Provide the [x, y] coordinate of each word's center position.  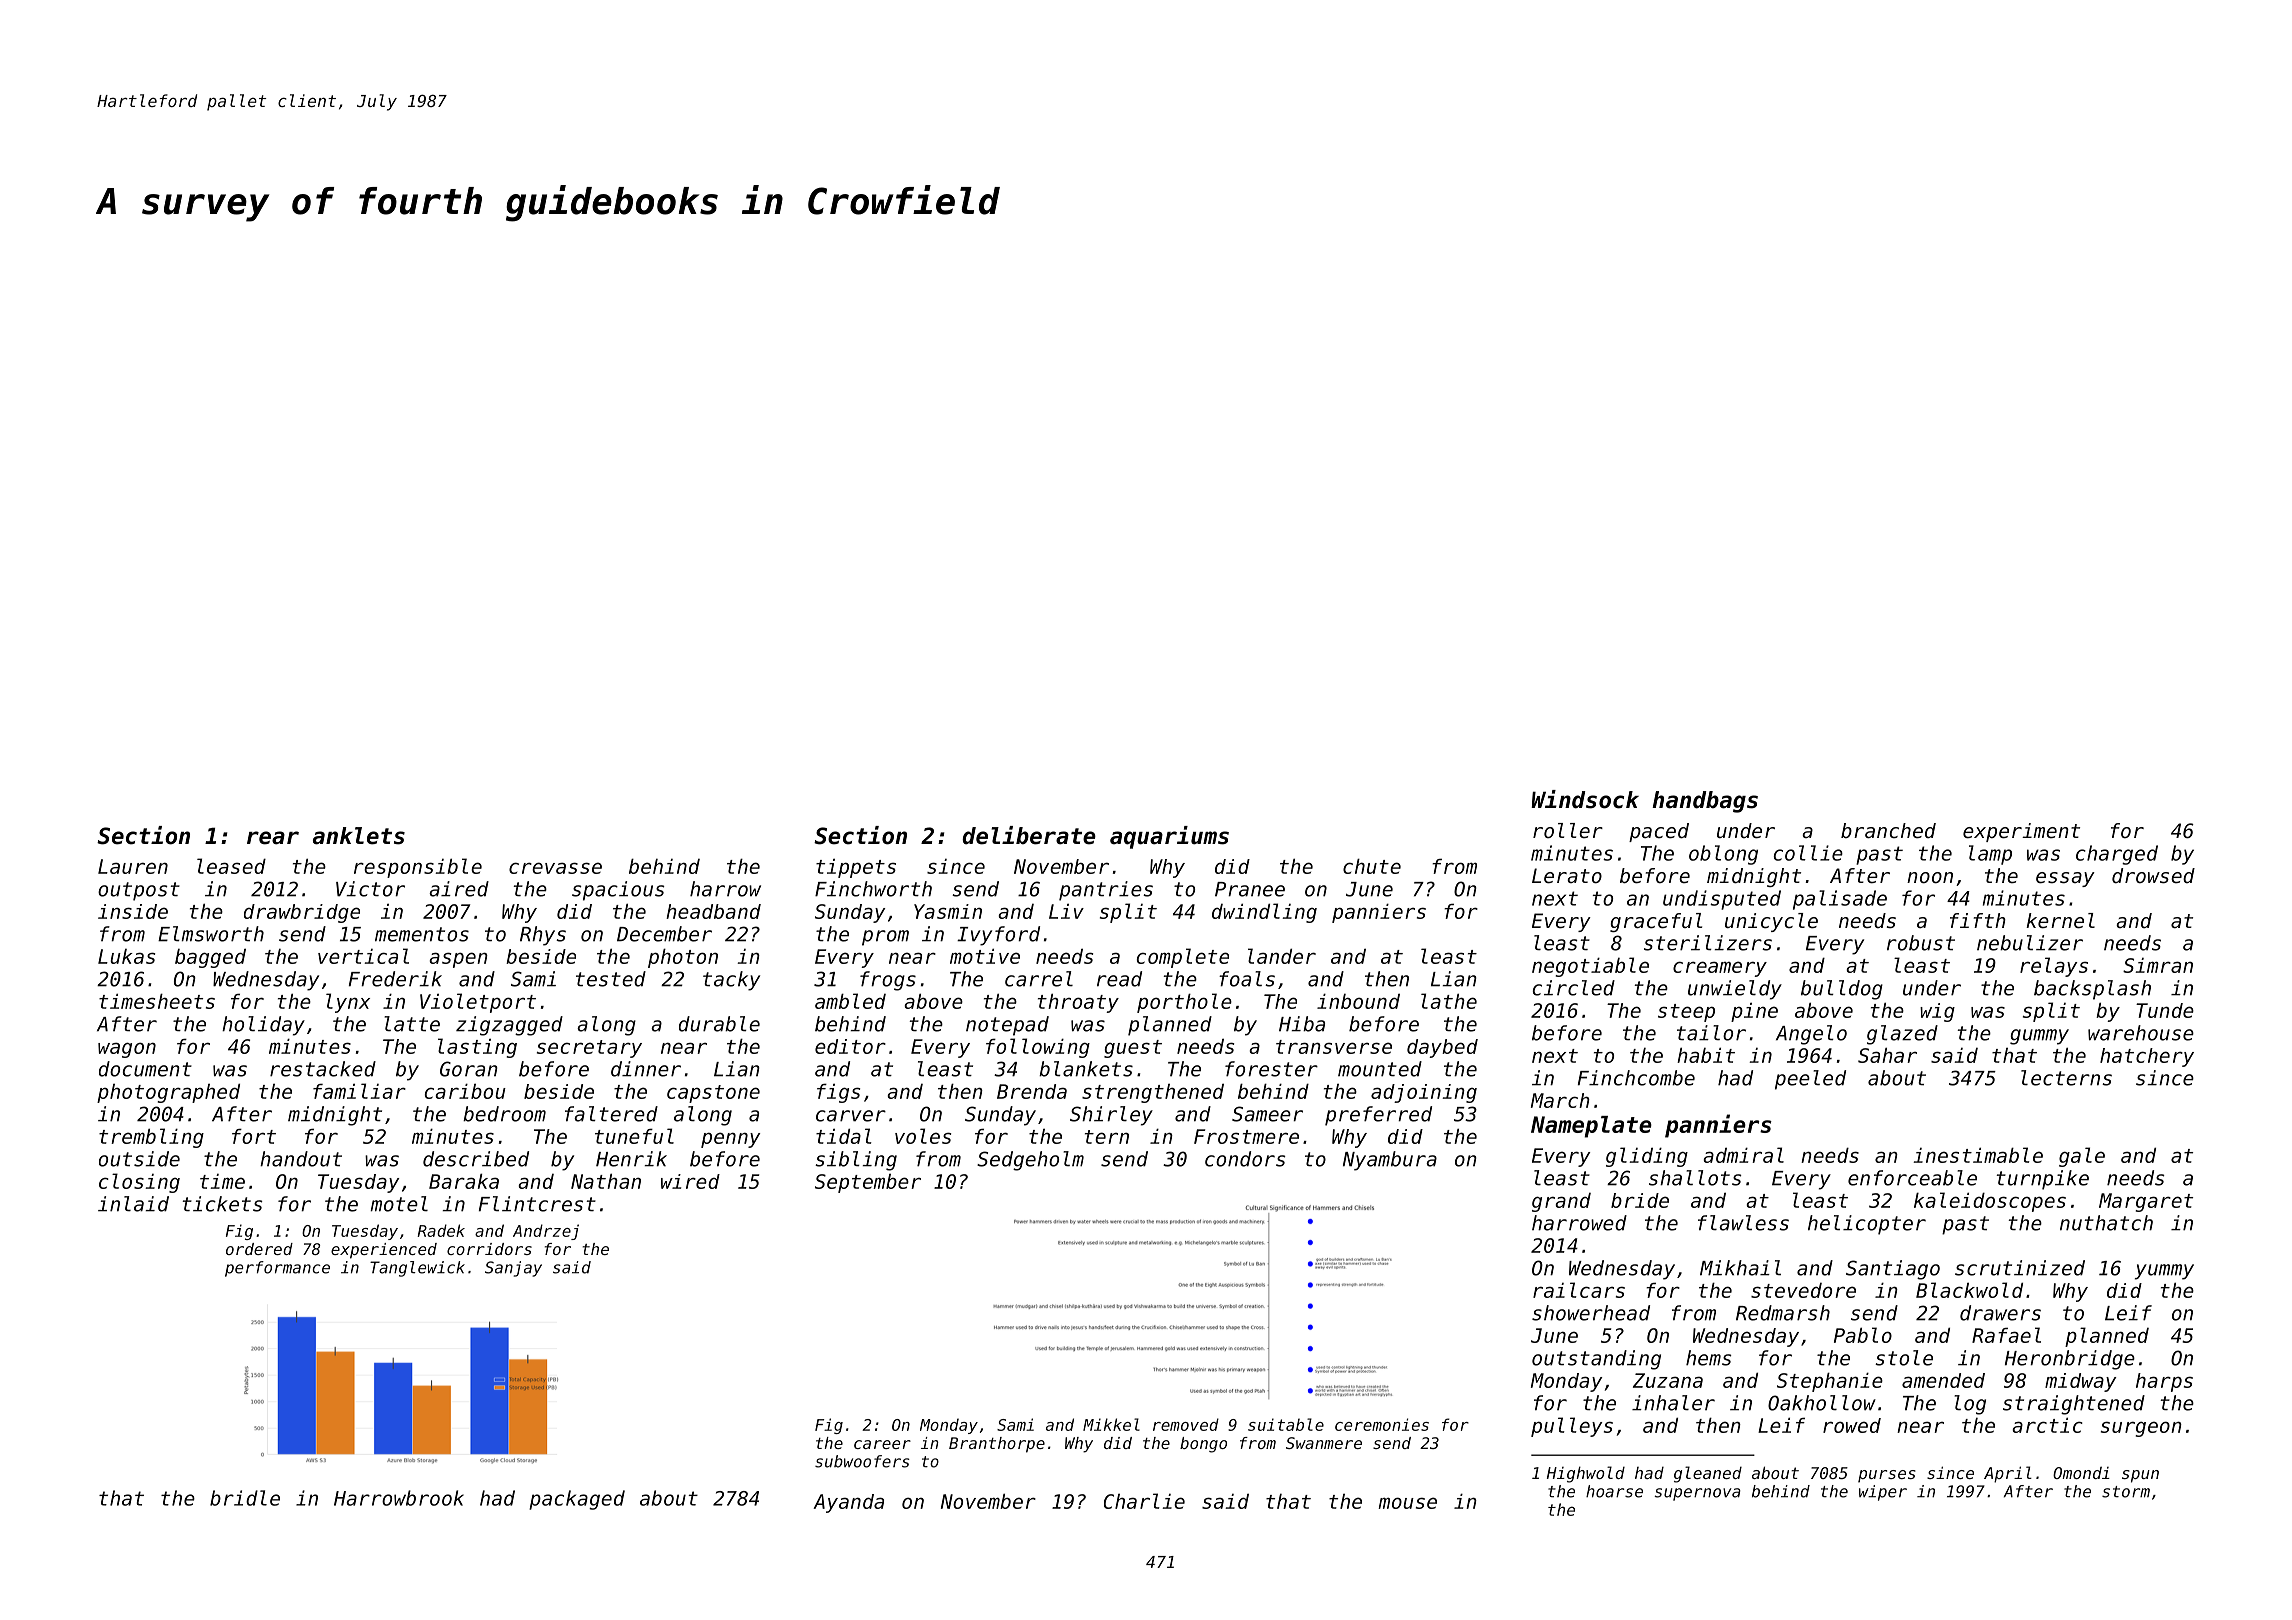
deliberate [1029, 835]
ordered [259, 1249]
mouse [1408, 1503]
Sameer [1267, 1114]
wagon [127, 1050]
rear [273, 838]
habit [1706, 1055]
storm [2126, 1492]
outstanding [1596, 1360]
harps [2164, 1382]
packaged [577, 1500]
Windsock [1585, 799]
